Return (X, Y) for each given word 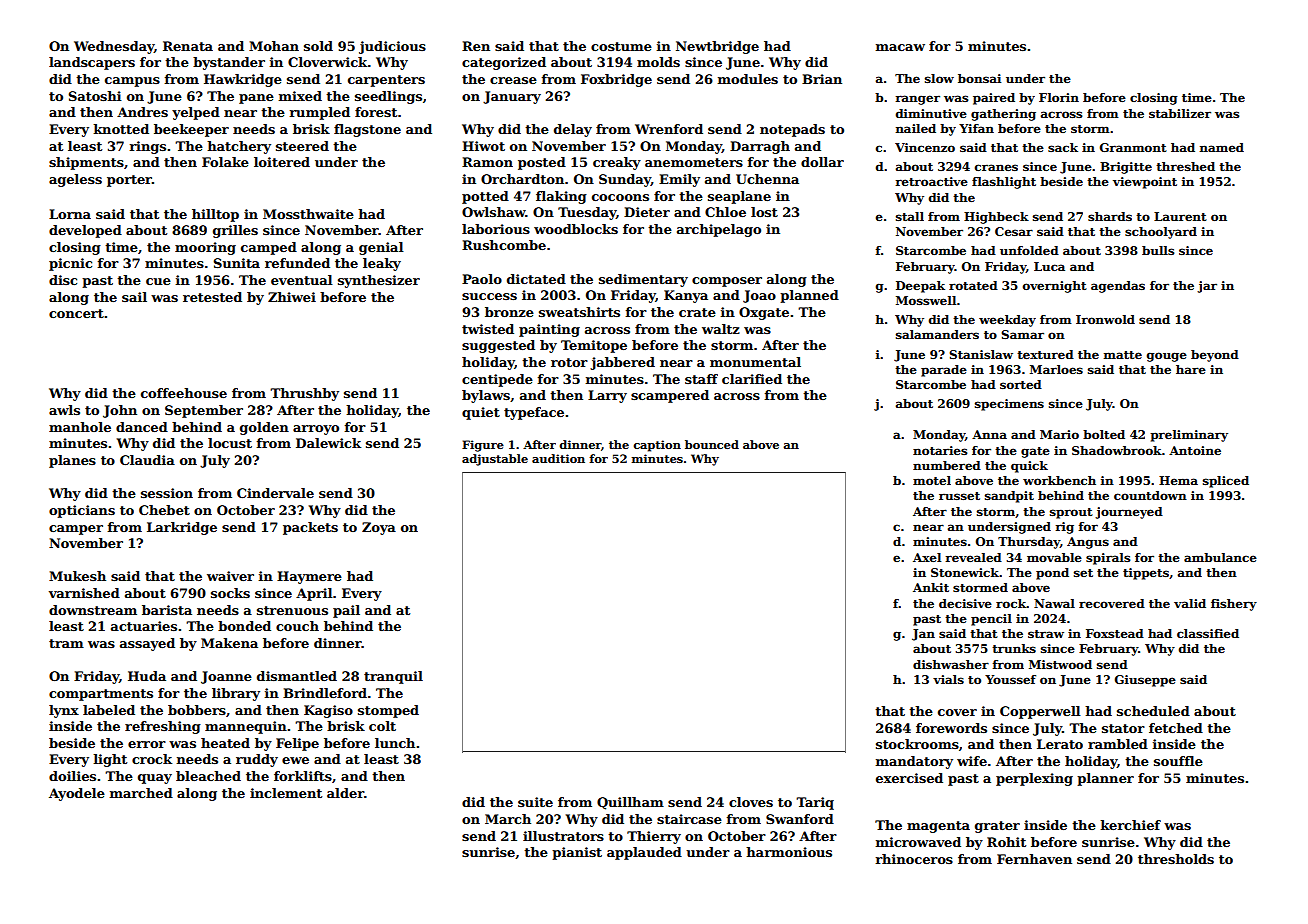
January (512, 97)
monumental (755, 362)
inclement (286, 793)
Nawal (1054, 603)
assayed (147, 644)
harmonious (789, 852)
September (204, 411)
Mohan (274, 46)
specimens (1009, 405)
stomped (388, 711)
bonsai (979, 78)
